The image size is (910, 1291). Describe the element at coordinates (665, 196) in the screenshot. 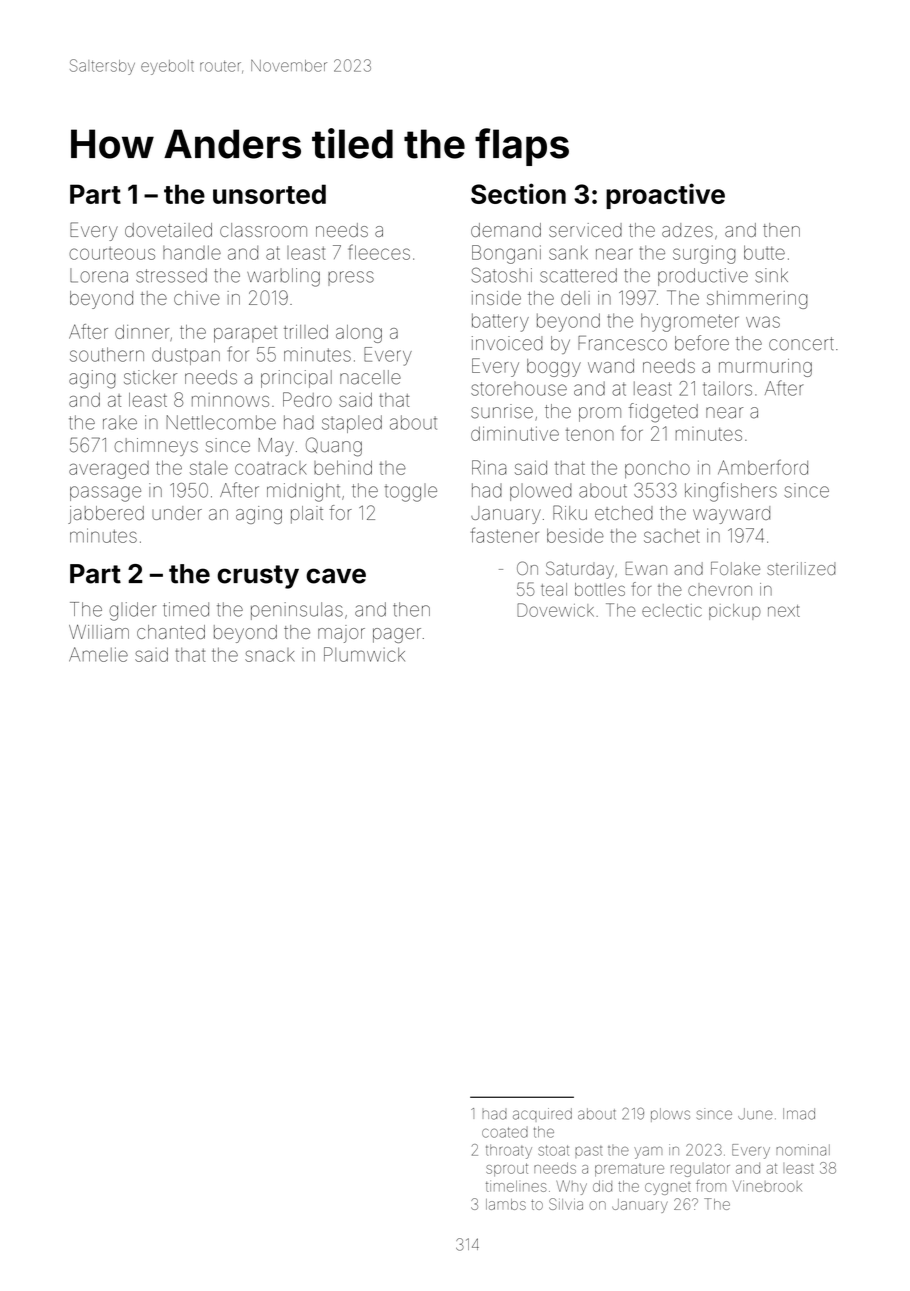

I see `proactive` at that location.
